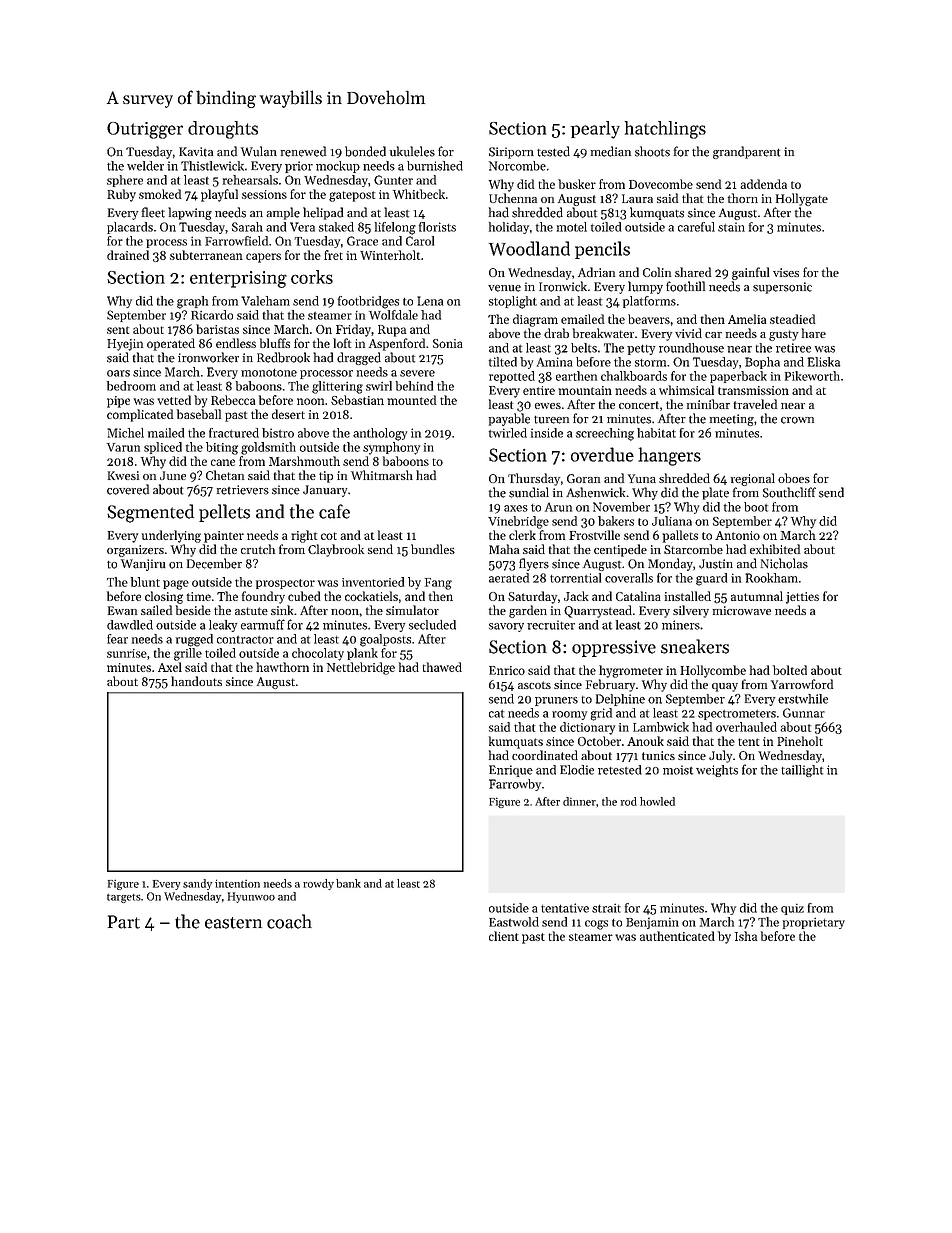  I want to click on client, so click(504, 936).
